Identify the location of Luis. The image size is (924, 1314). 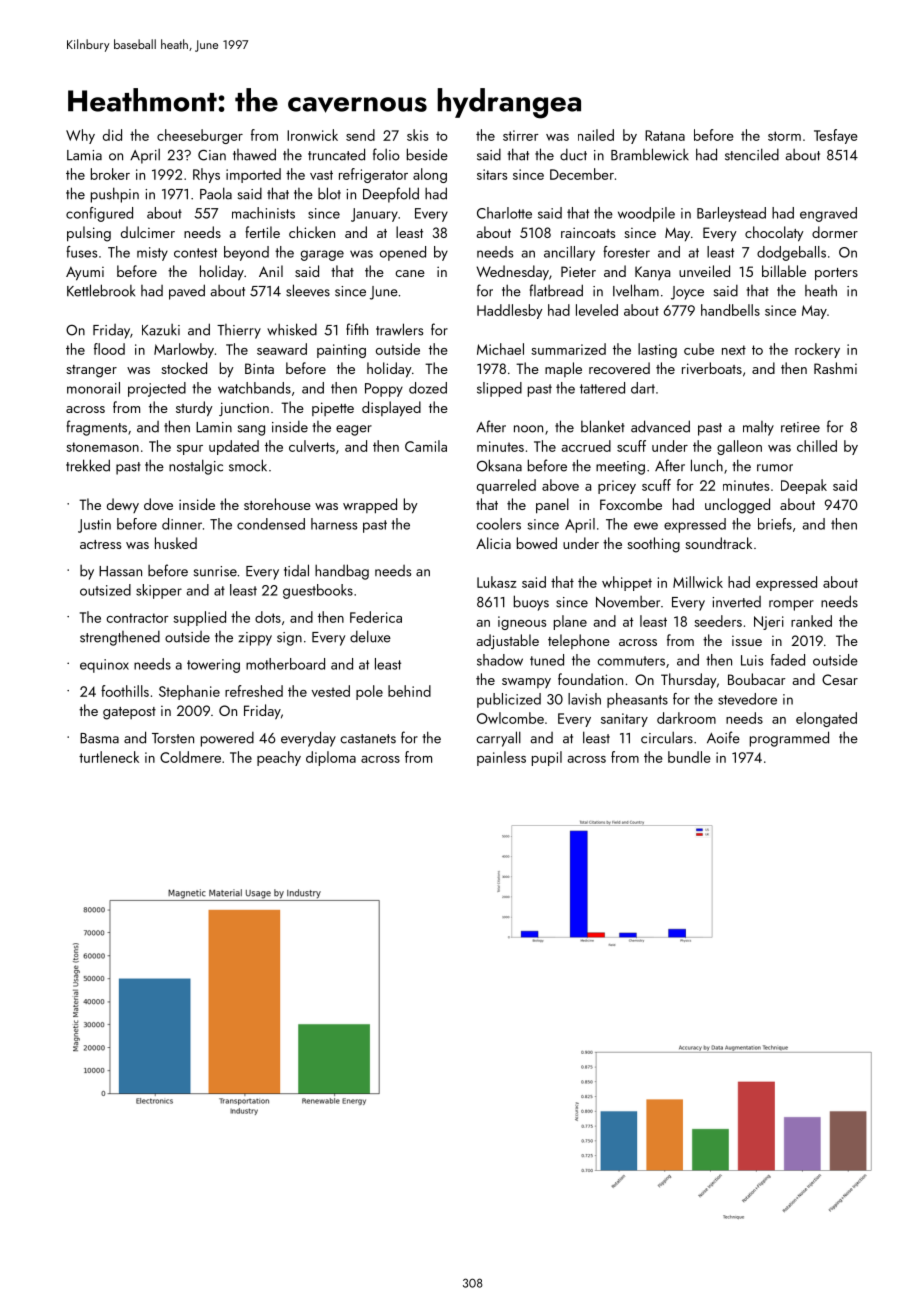
(752, 660).
